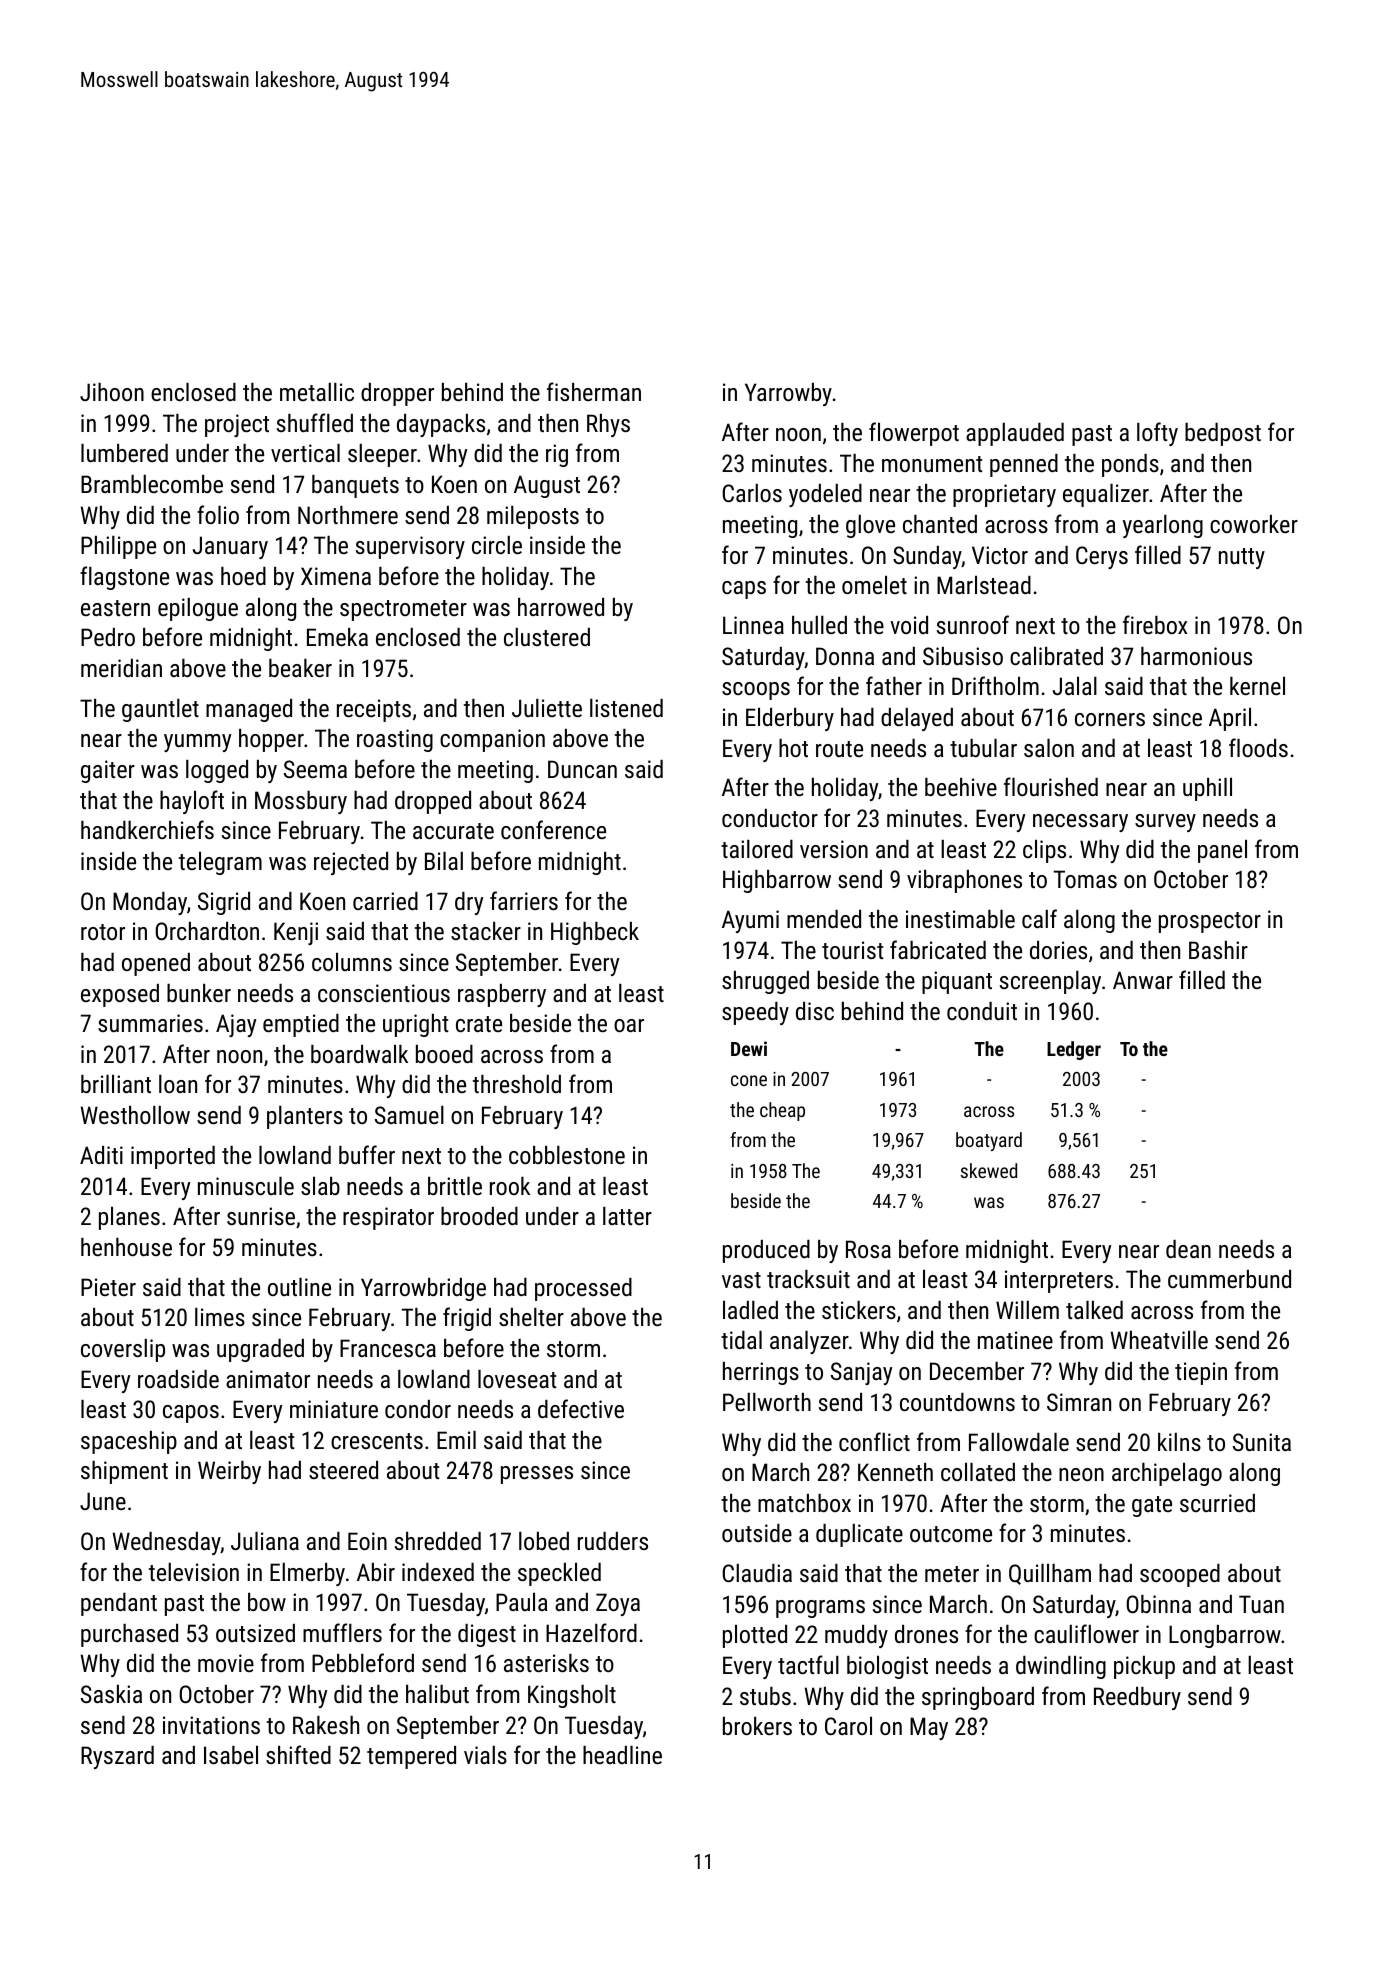 This image has height=1969, width=1386. I want to click on listened, so click(626, 708).
